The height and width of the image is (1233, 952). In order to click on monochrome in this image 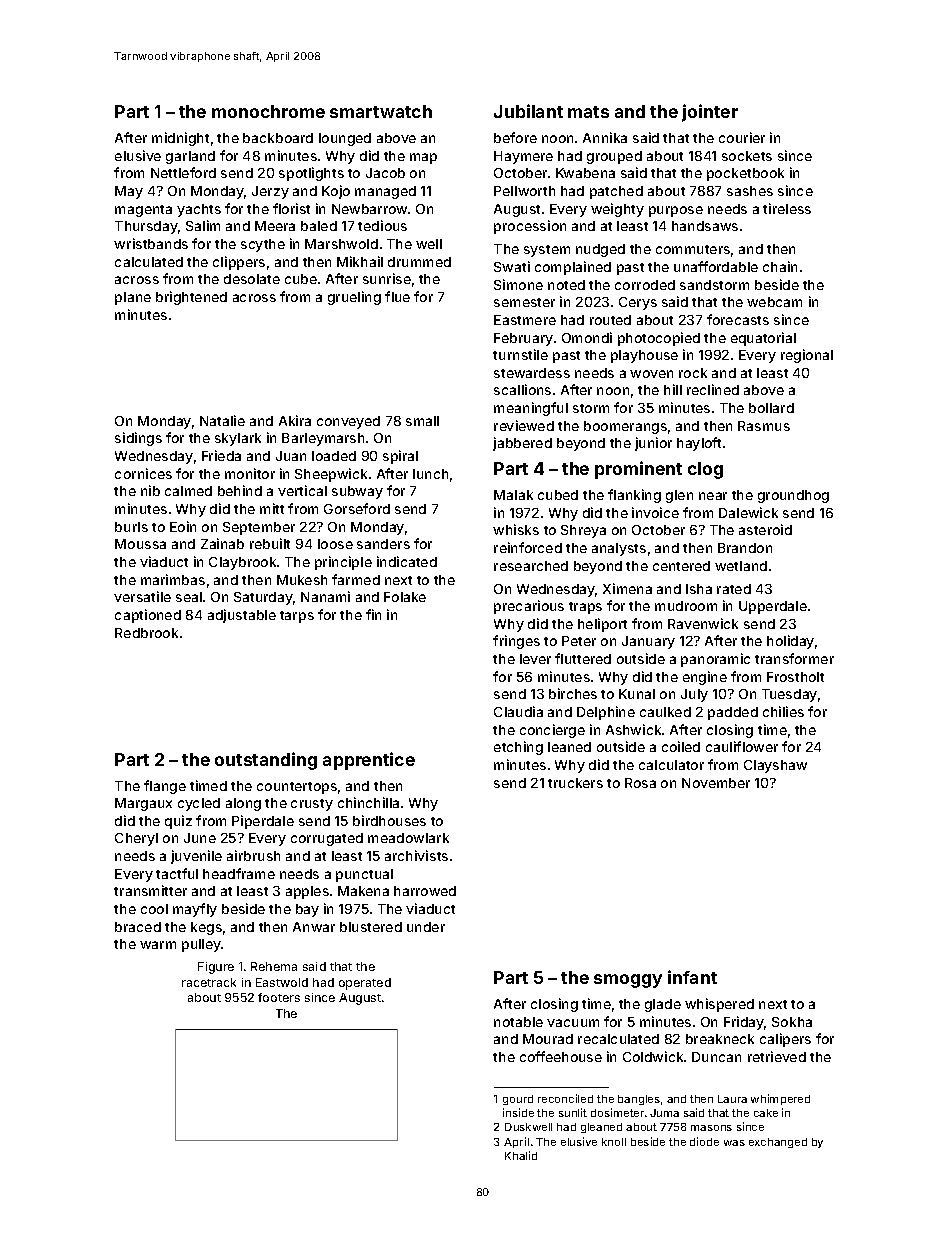, I will do `click(268, 111)`.
